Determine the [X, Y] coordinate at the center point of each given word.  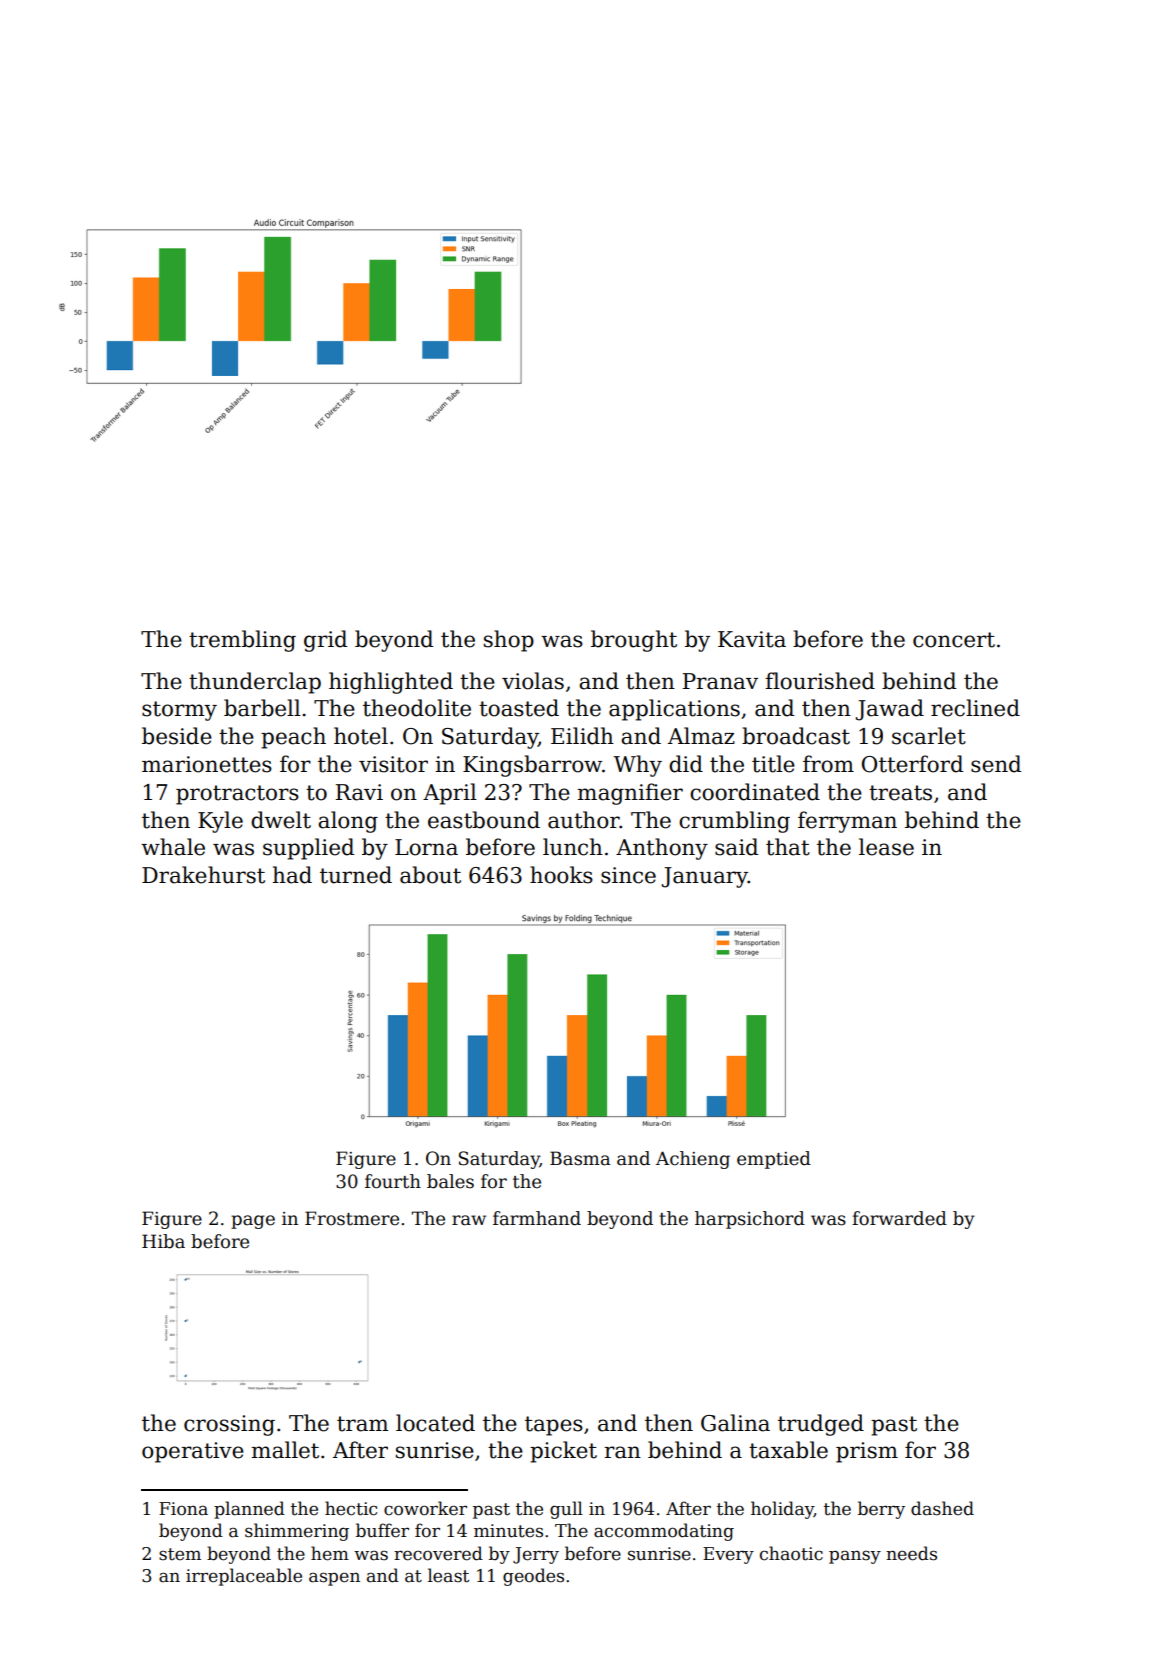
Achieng [693, 1160]
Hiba [163, 1241]
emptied [774, 1160]
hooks [561, 875]
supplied [308, 849]
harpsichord [750, 1220]
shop [509, 641]
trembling [242, 641]
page [253, 1222]
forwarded [899, 1218]
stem [180, 1554]
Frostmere [352, 1218]
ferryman [847, 822]
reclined [975, 708]
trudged [821, 1425]
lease [886, 847]
